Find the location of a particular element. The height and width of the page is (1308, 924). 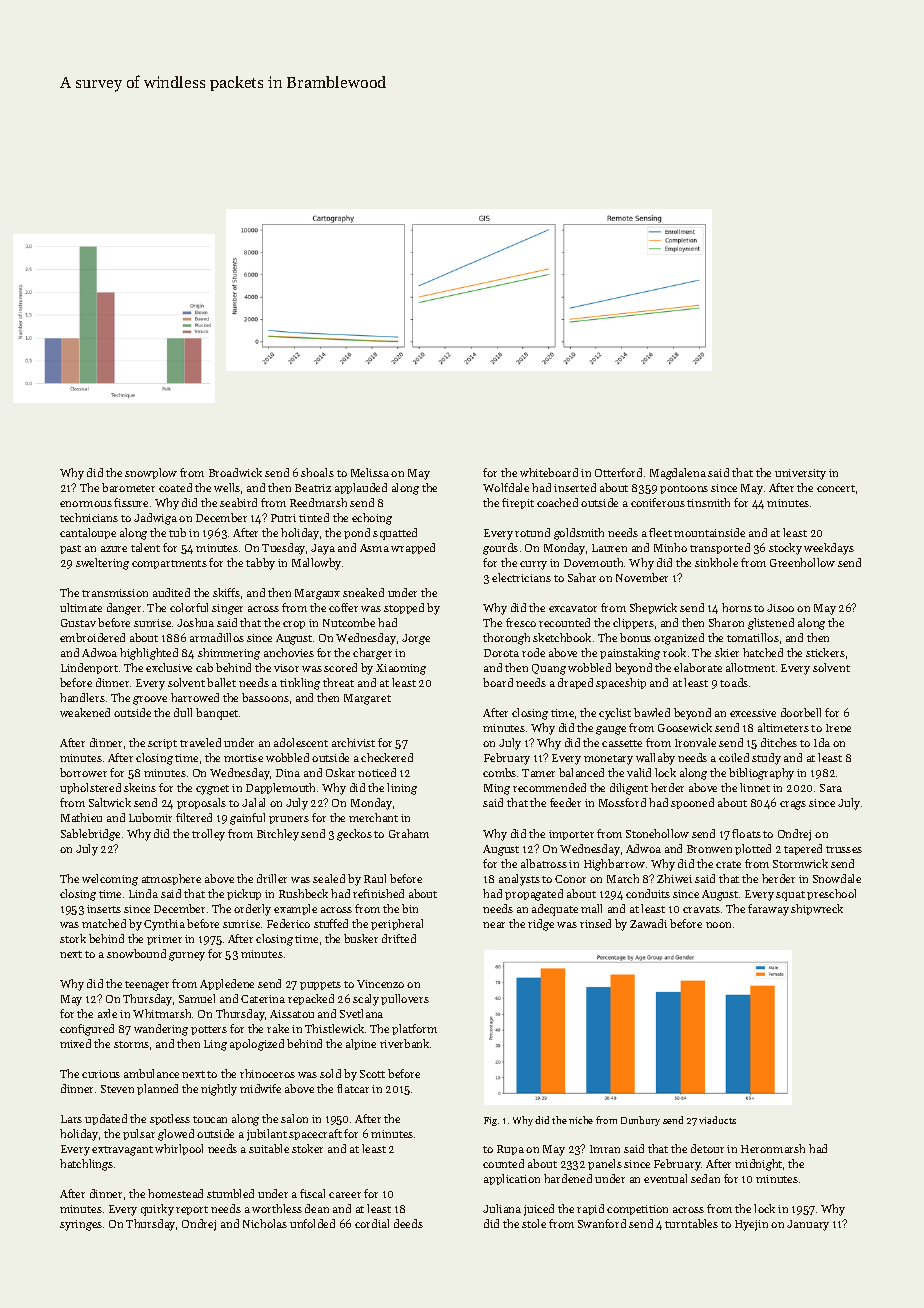

analysts is located at coordinates (519, 880).
